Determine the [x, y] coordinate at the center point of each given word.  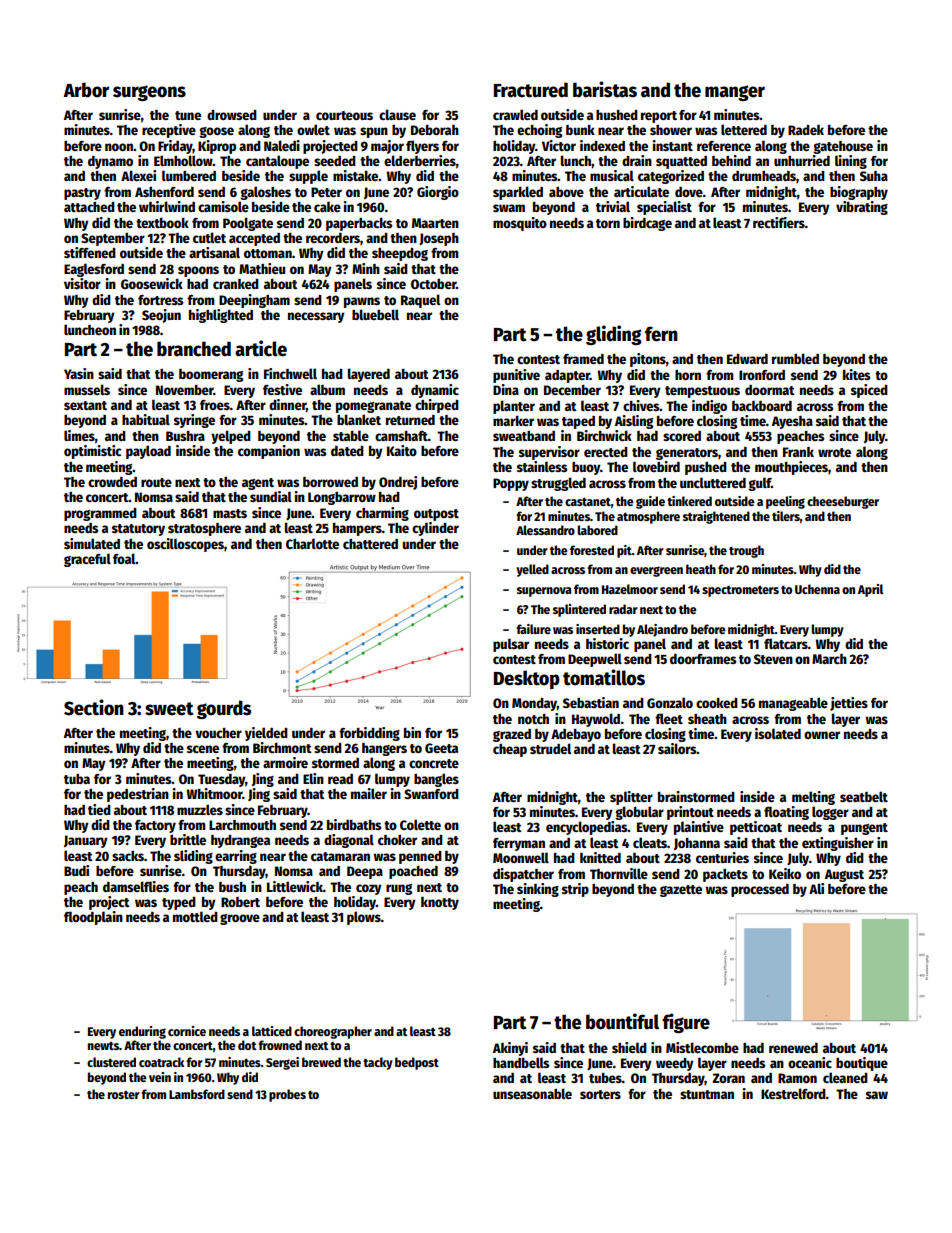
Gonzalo [670, 702]
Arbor [86, 90]
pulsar [511, 645]
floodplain [93, 918]
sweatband [524, 436]
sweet [169, 709]
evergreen [656, 571]
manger [735, 93]
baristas [605, 89]
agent [258, 484]
